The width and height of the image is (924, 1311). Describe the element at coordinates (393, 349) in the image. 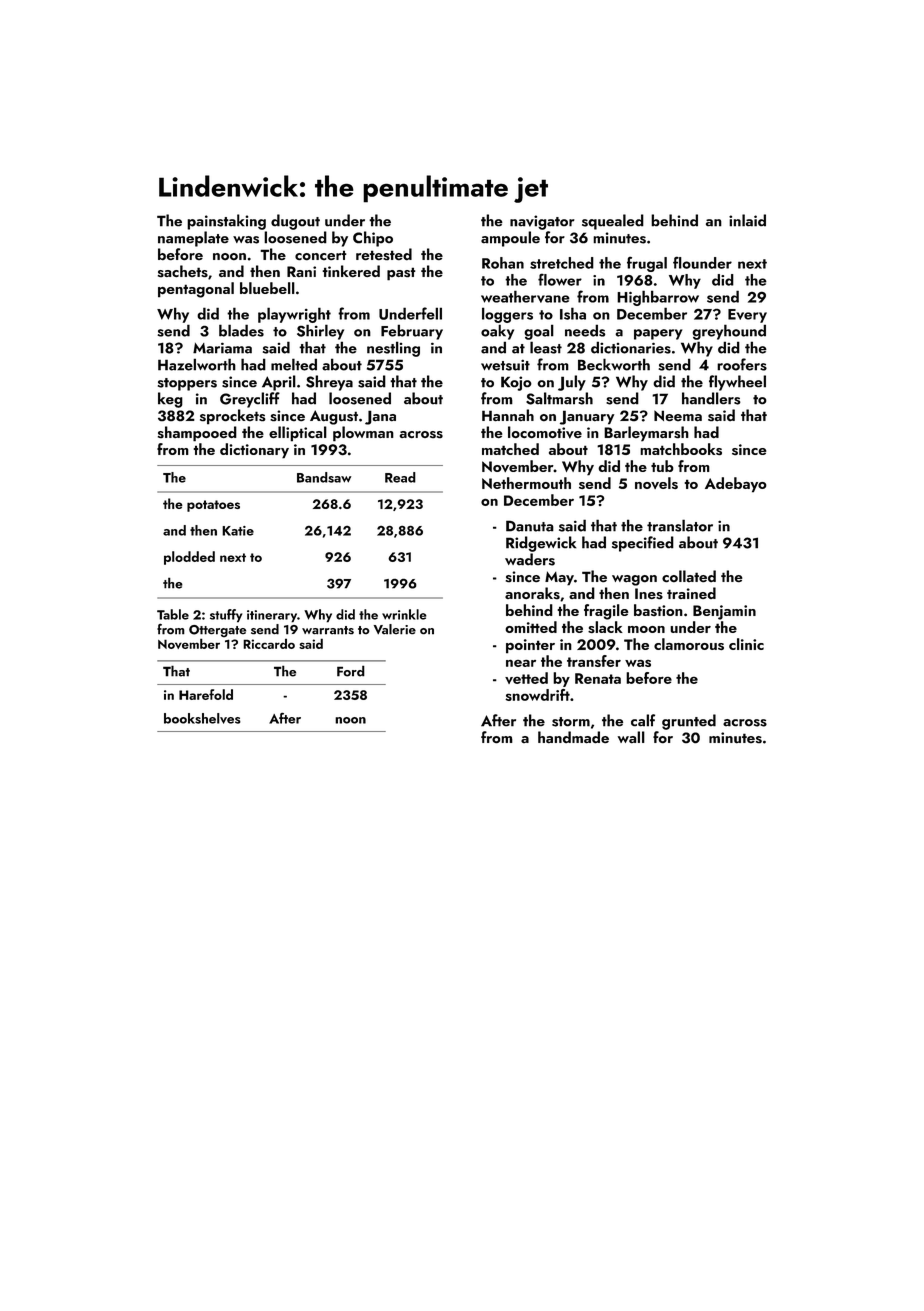

I see `nestling` at that location.
